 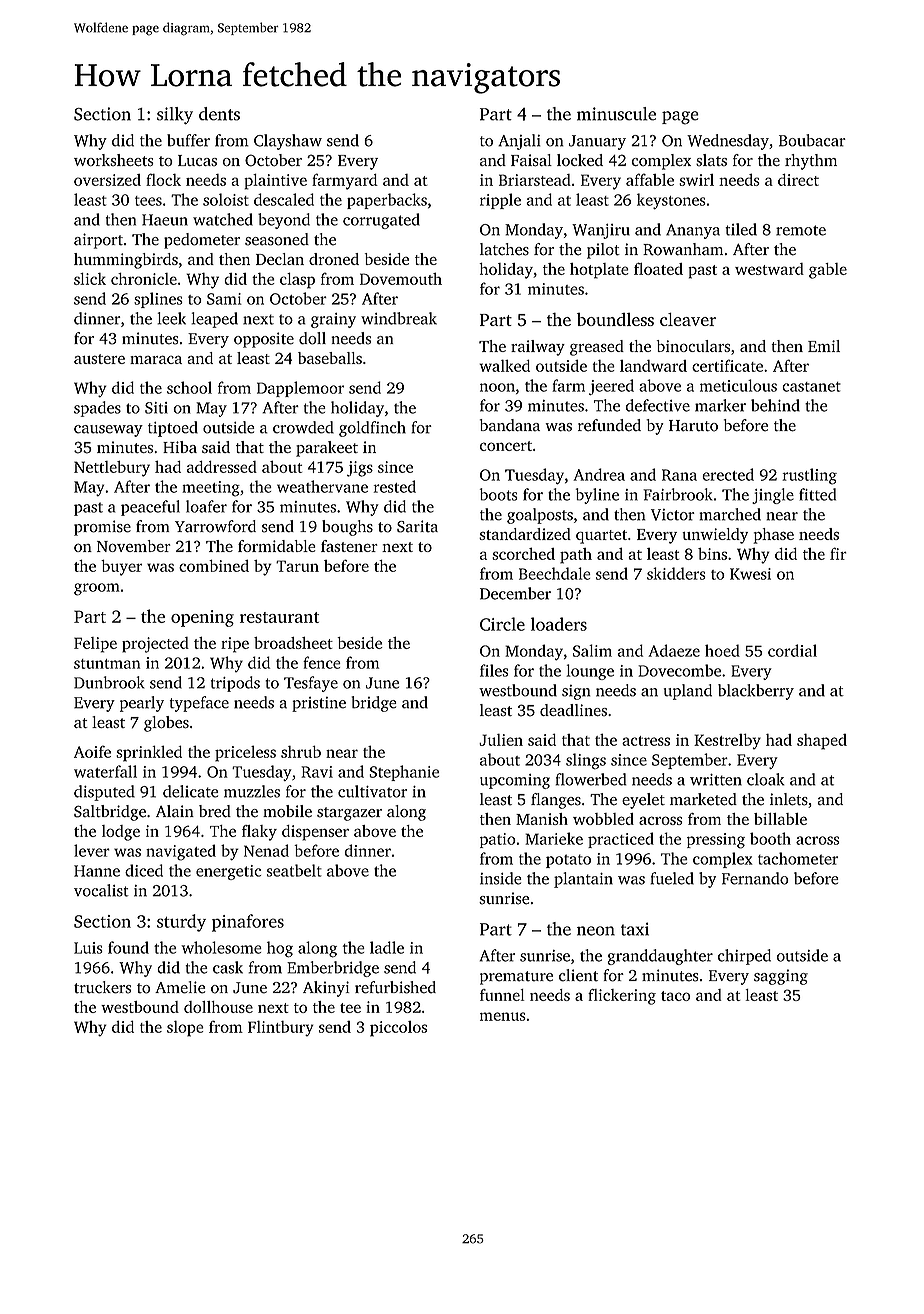 I want to click on skidders, so click(x=676, y=573).
